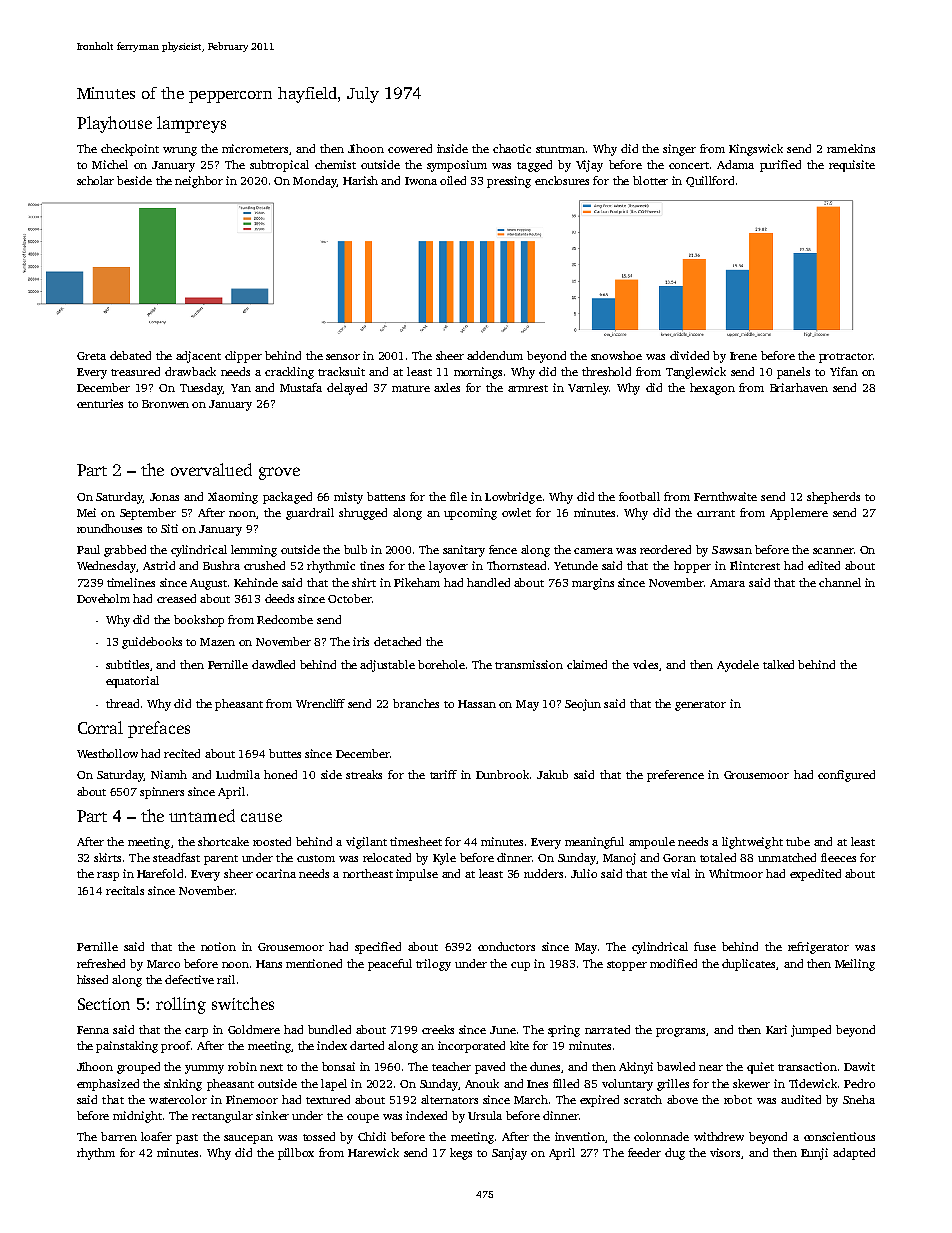 This screenshot has height=1233, width=952. What do you see at coordinates (125, 551) in the screenshot?
I see `grabbed` at bounding box center [125, 551].
